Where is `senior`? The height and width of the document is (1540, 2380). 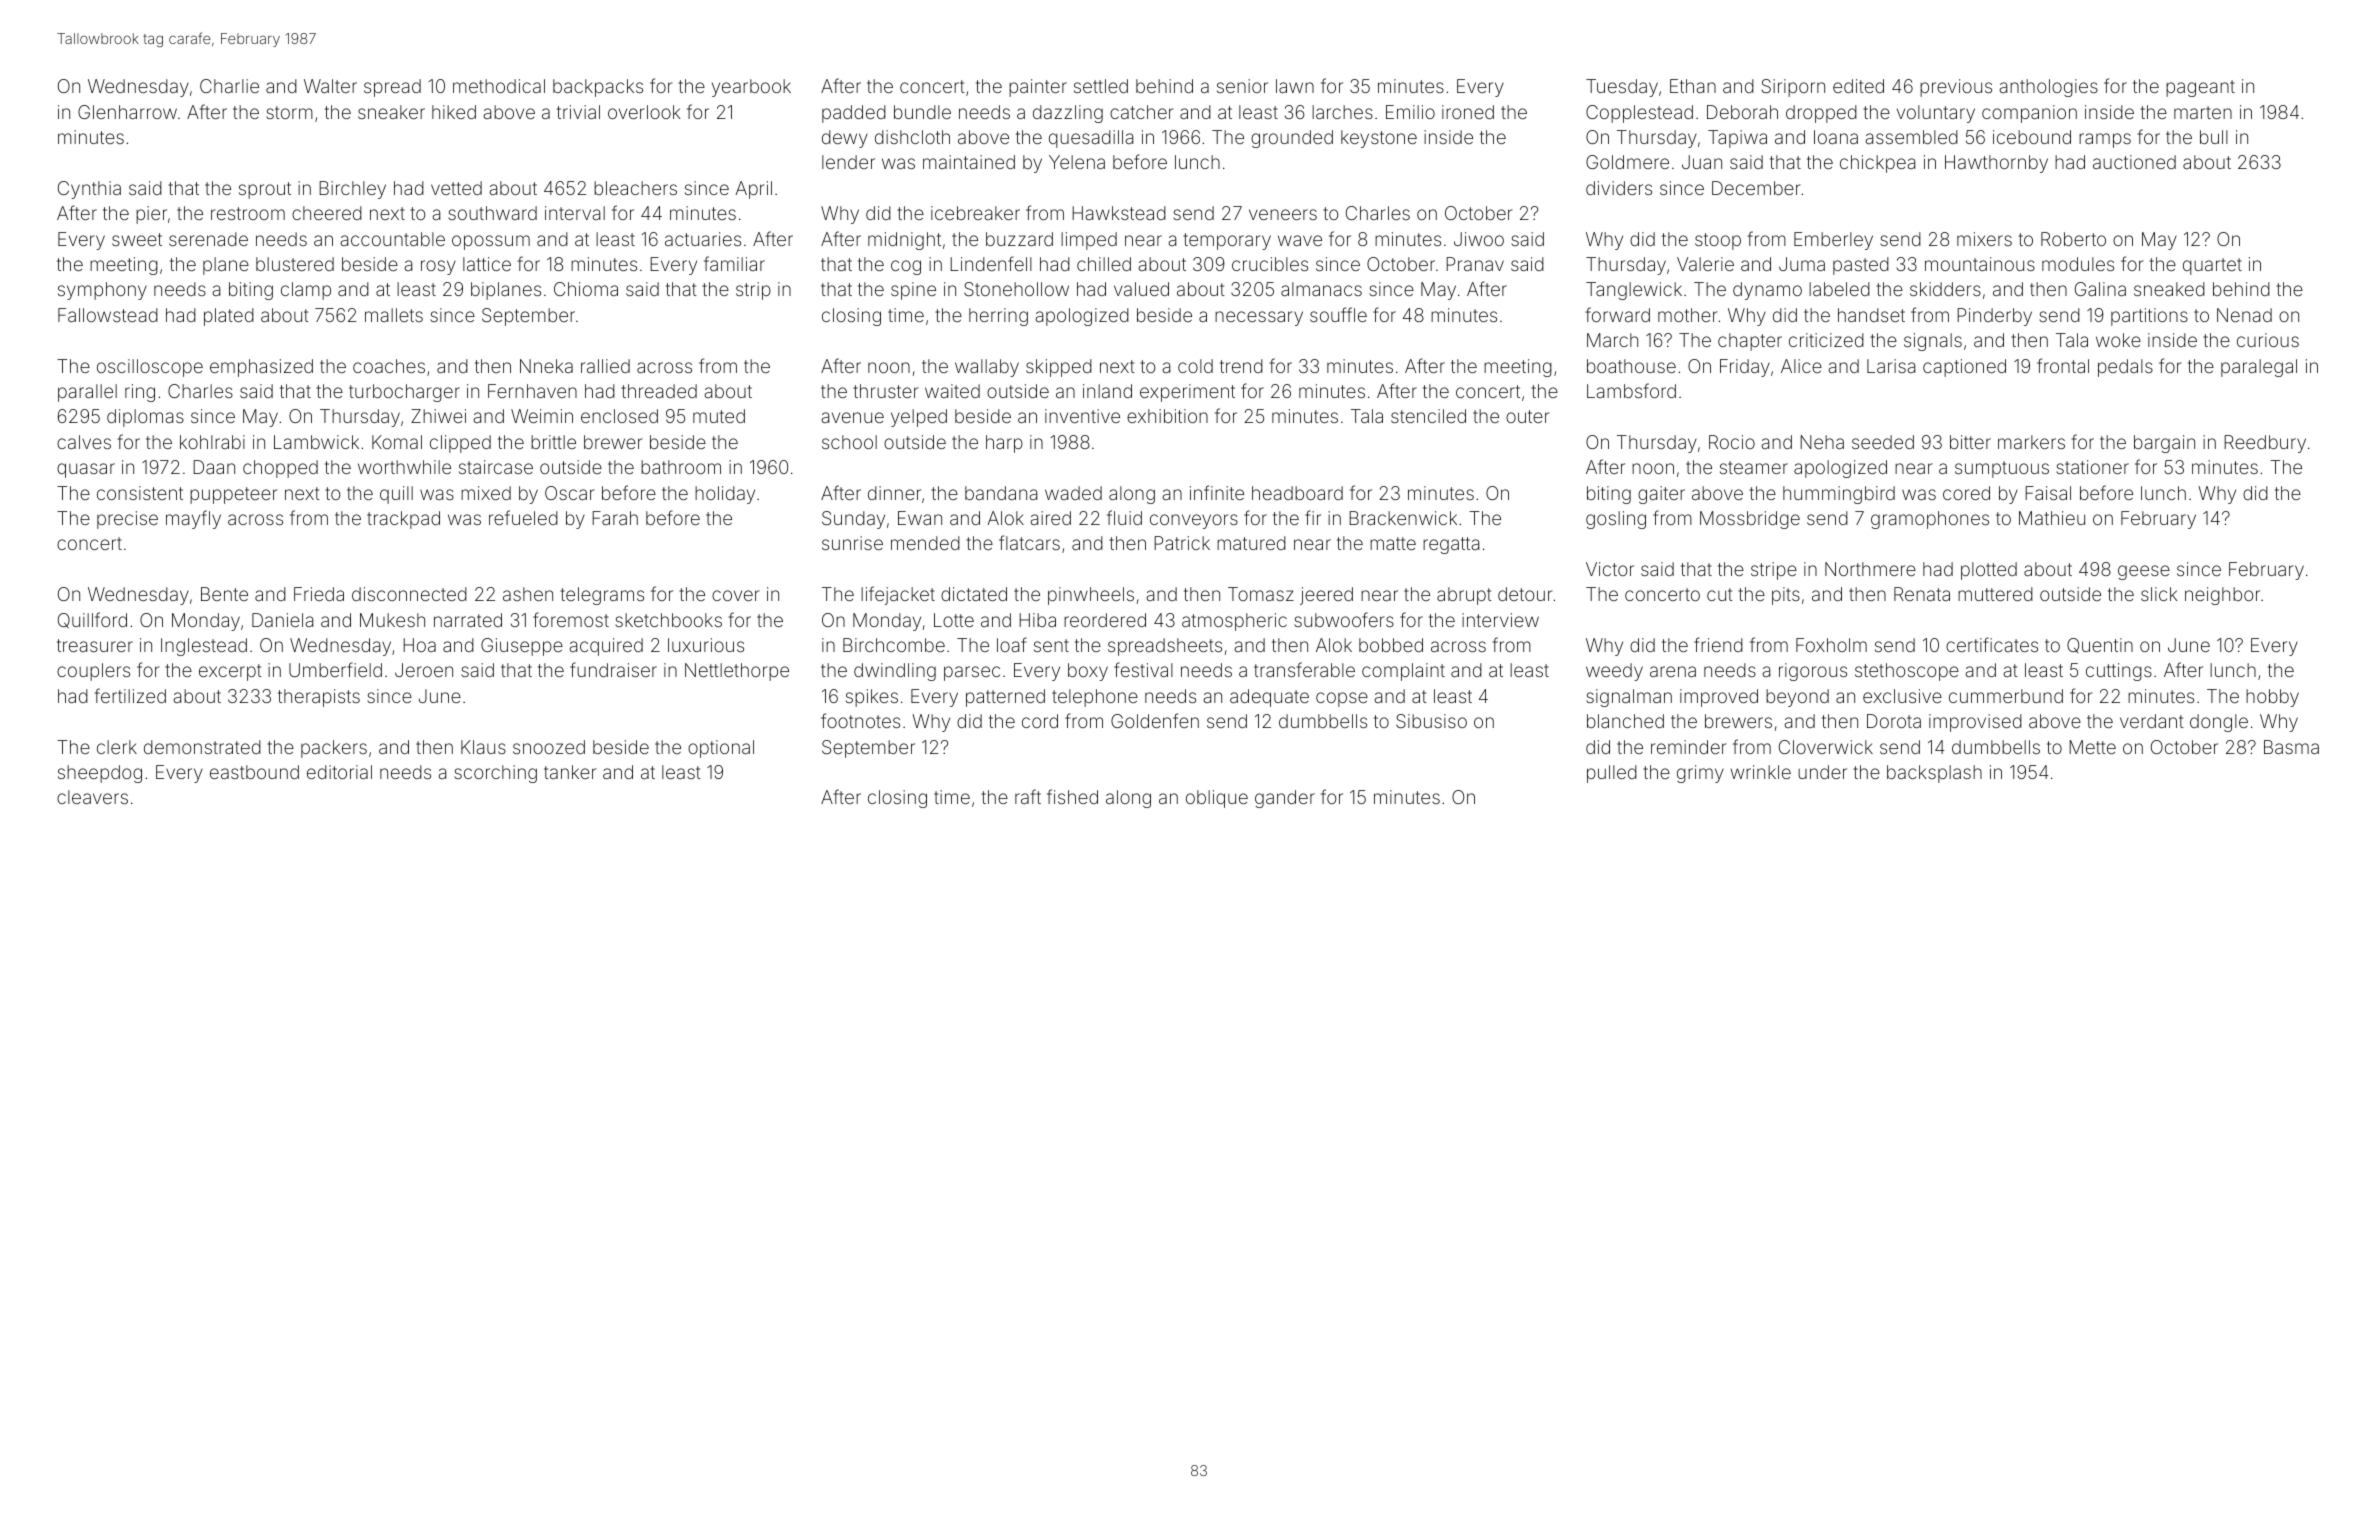 senior is located at coordinates (1242, 86).
